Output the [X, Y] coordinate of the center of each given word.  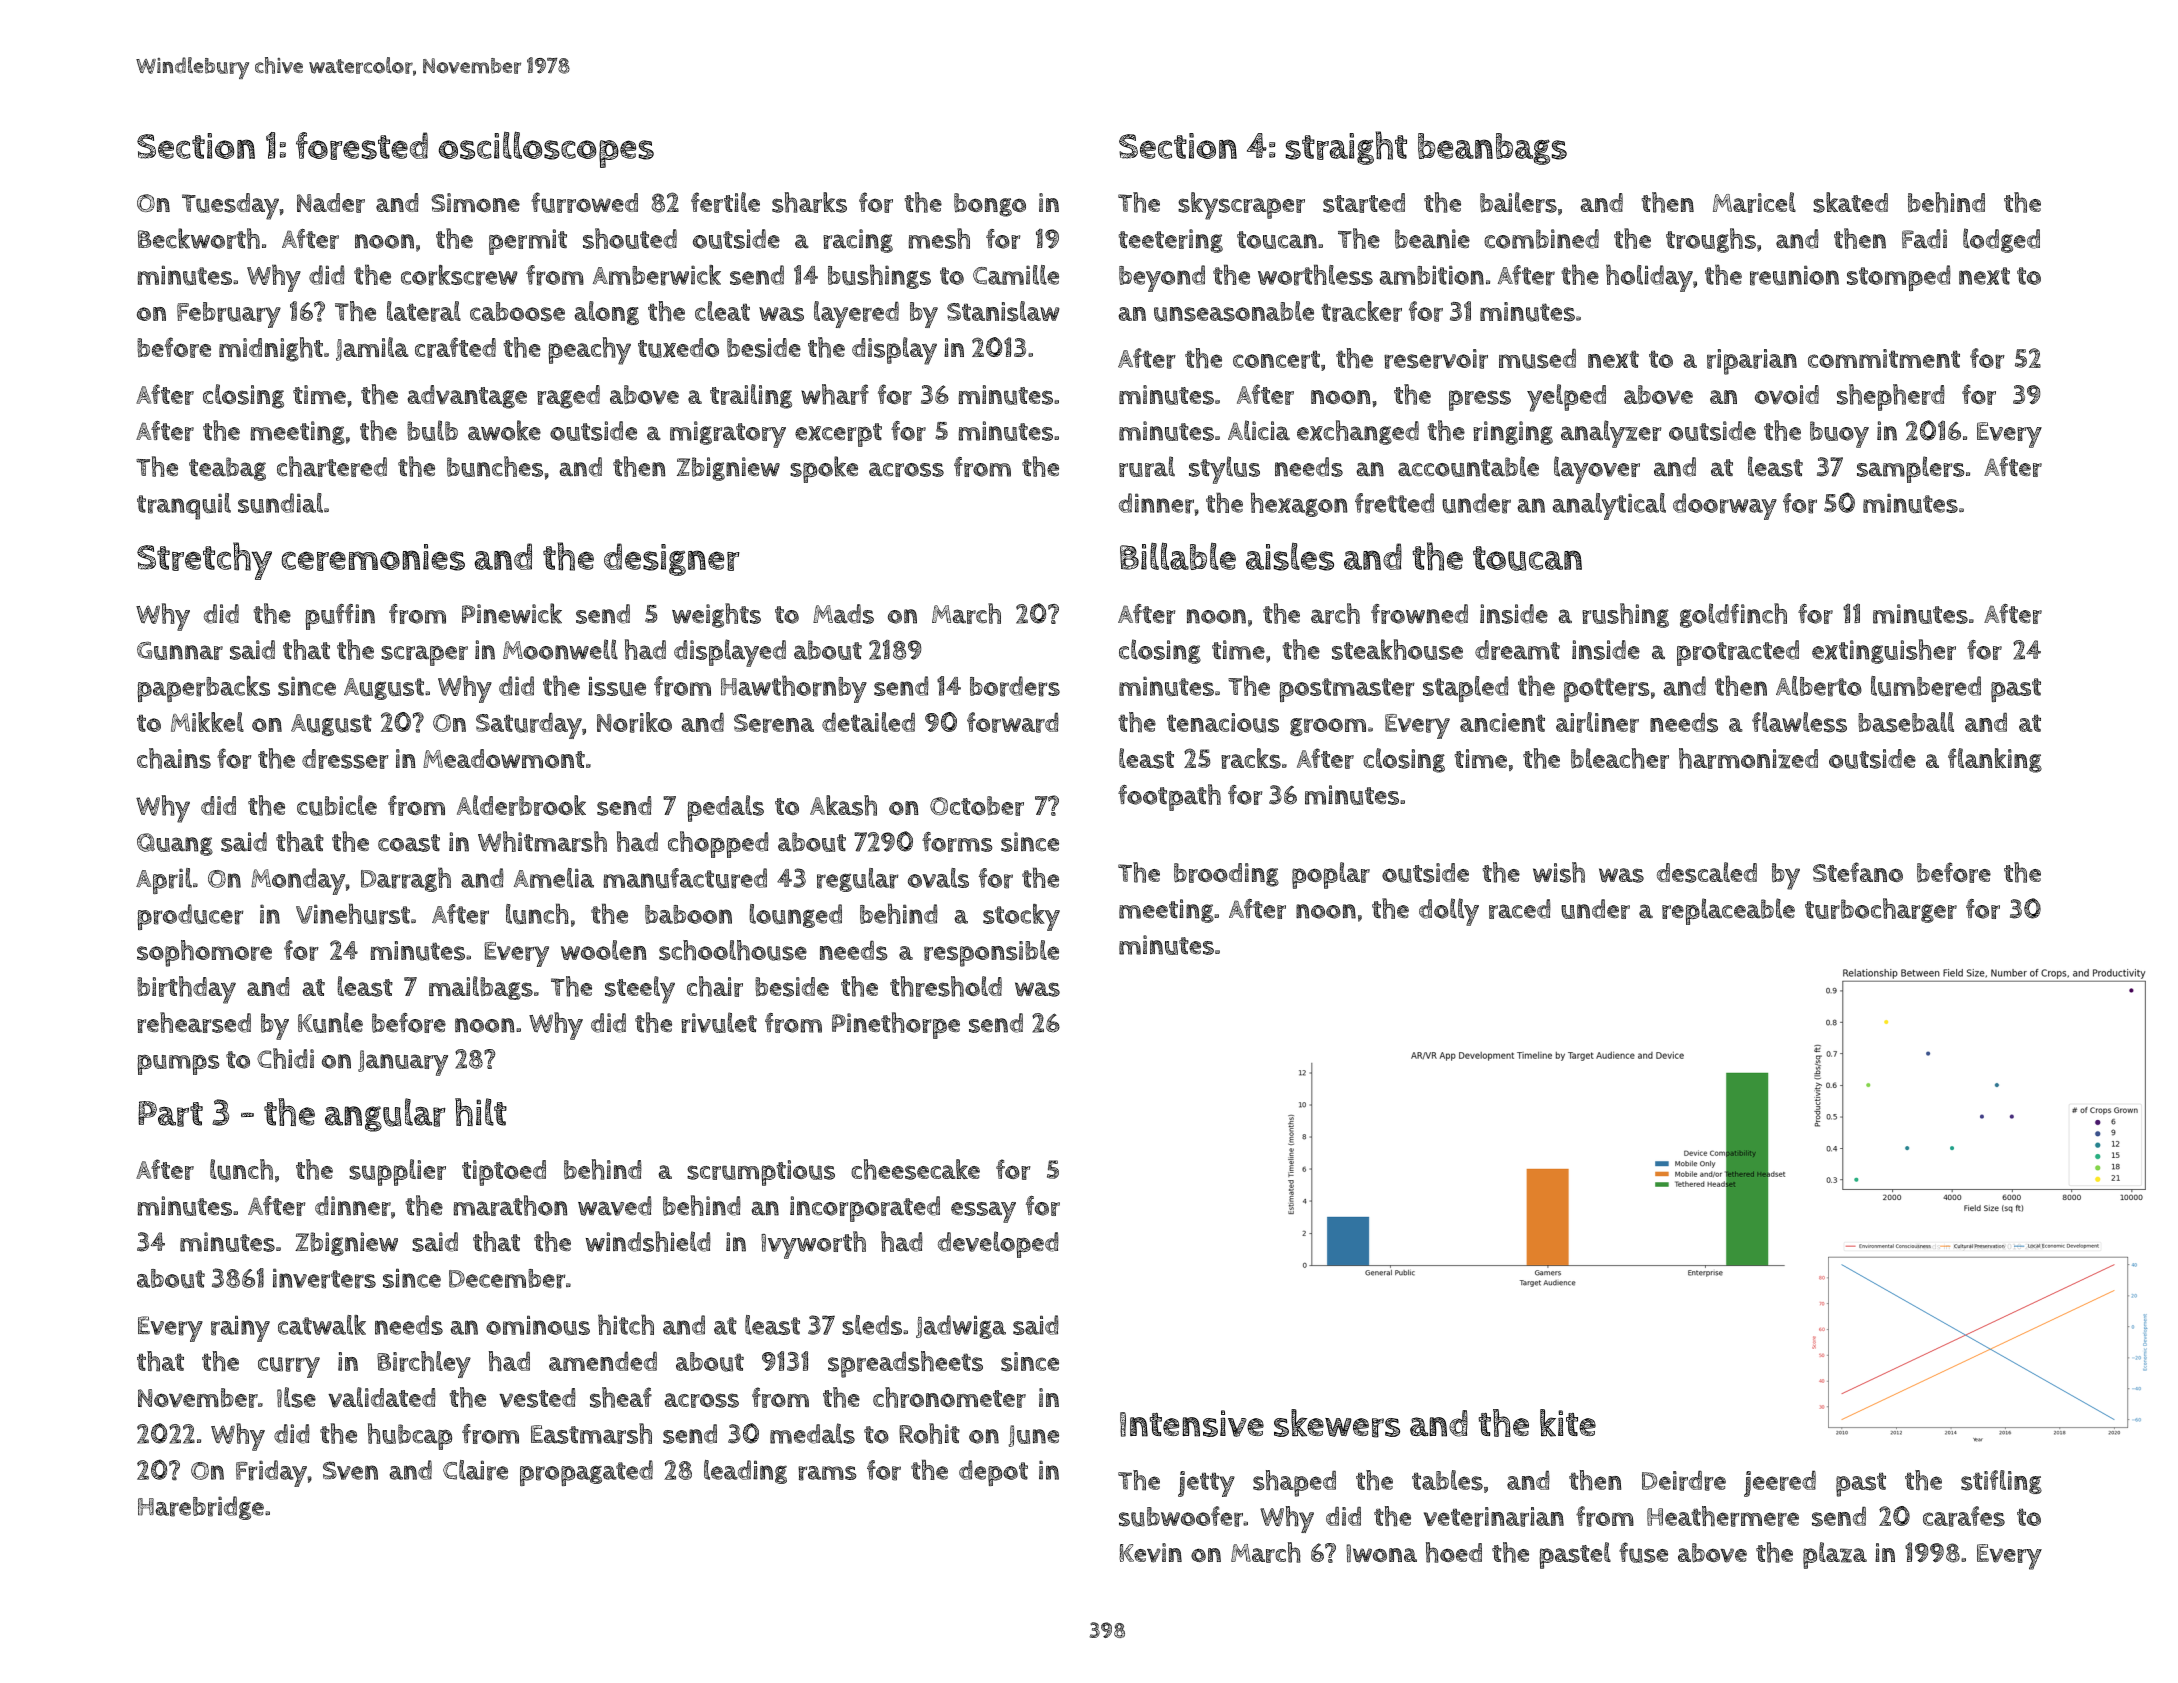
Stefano [1858, 872]
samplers [1911, 469]
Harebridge [201, 1508]
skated [1850, 202]
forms [957, 842]
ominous [538, 1325]
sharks [809, 202]
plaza [1835, 1555]
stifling [2001, 1482]
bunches [495, 466]
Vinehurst [353, 914]
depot [993, 1473]
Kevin [1150, 1553]
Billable [1178, 556]
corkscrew [459, 275]
